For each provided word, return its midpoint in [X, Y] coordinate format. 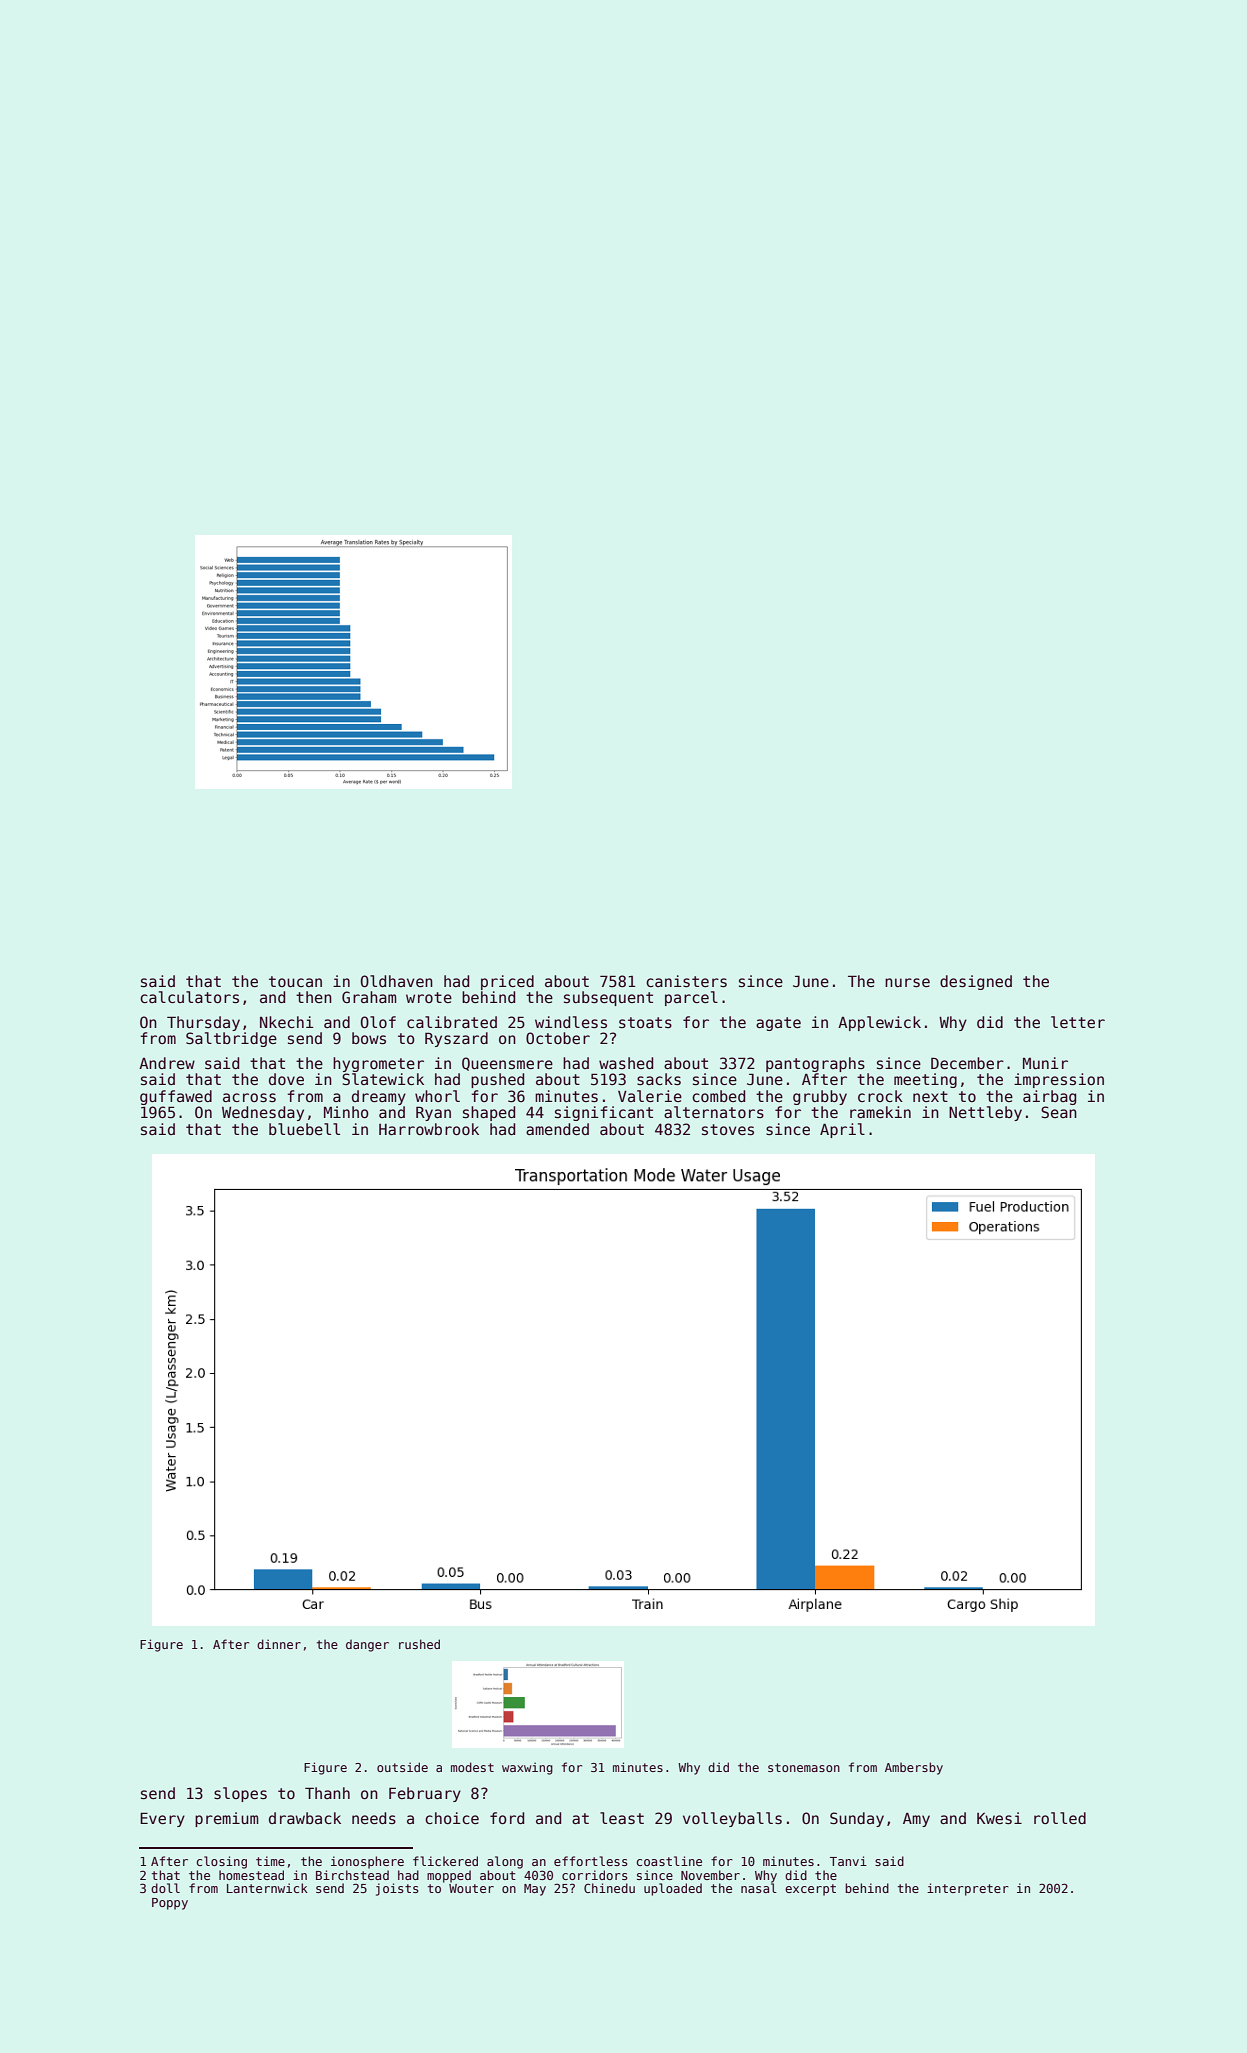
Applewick [879, 1023]
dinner [279, 1644]
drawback [305, 1818]
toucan [295, 981]
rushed [419, 1644]
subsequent [608, 998]
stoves [728, 1129]
